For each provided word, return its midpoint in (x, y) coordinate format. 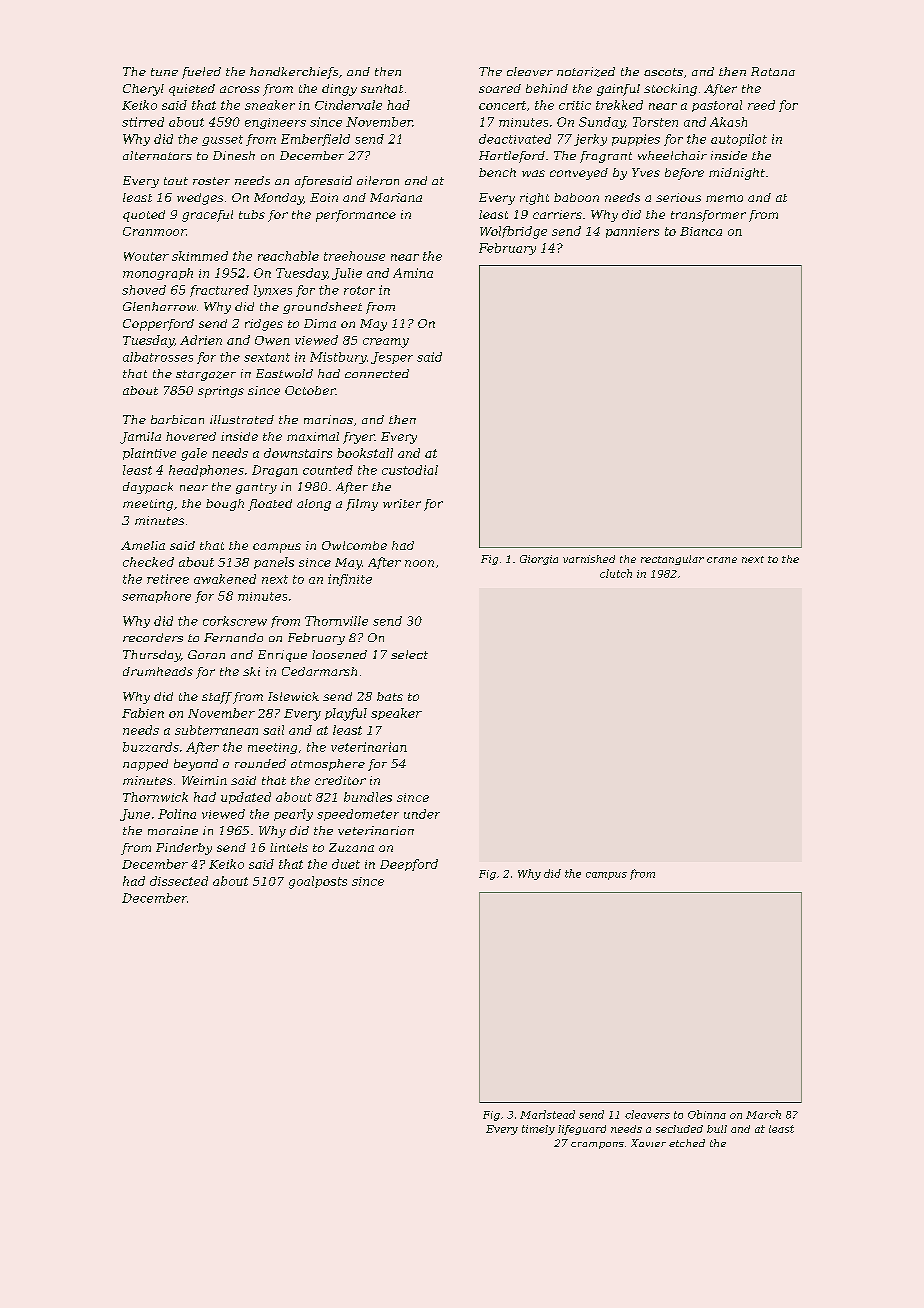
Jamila (140, 438)
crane (722, 560)
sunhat (382, 88)
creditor (340, 780)
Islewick (293, 696)
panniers (632, 232)
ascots (663, 72)
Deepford (409, 865)
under (422, 814)
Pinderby (184, 849)
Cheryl (143, 90)
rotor (359, 290)
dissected (179, 881)
